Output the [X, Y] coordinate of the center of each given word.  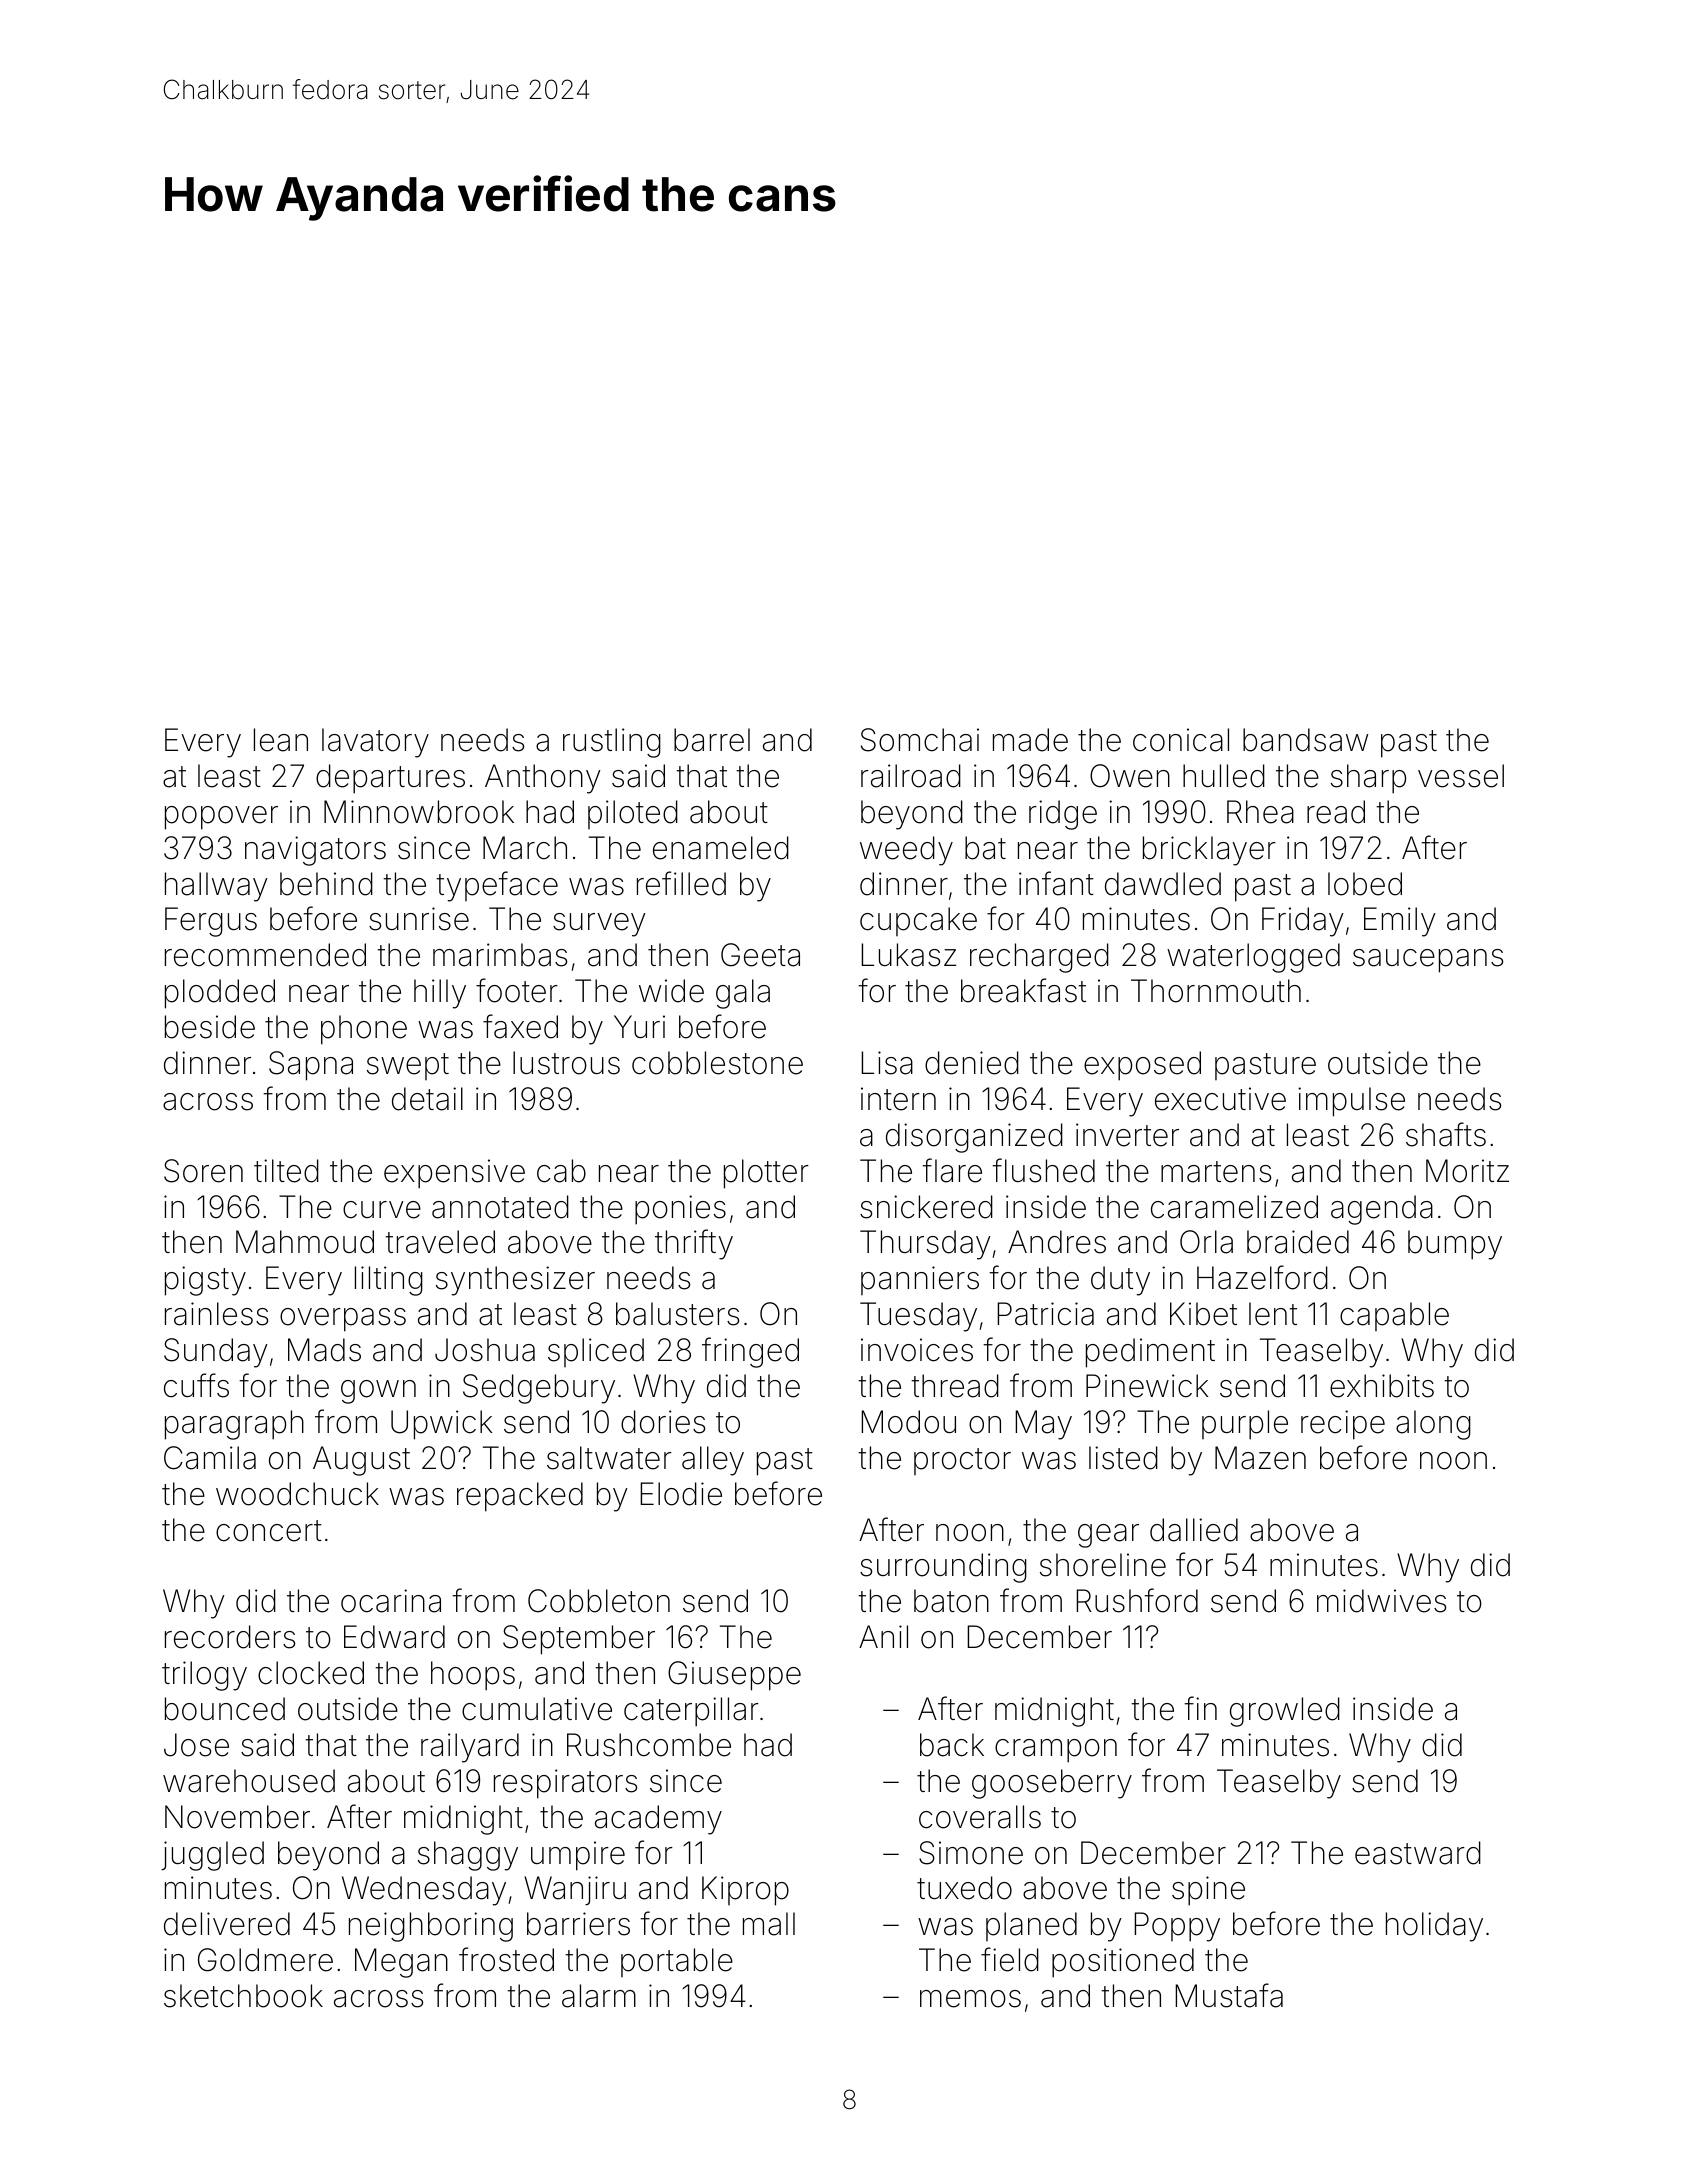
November [237, 1817]
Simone [971, 1853]
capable [1394, 1316]
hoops [473, 1676]
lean [281, 740]
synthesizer [515, 1281]
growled [1285, 1712]
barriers [578, 1924]
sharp [1368, 779]
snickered [926, 1207]
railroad [911, 776]
